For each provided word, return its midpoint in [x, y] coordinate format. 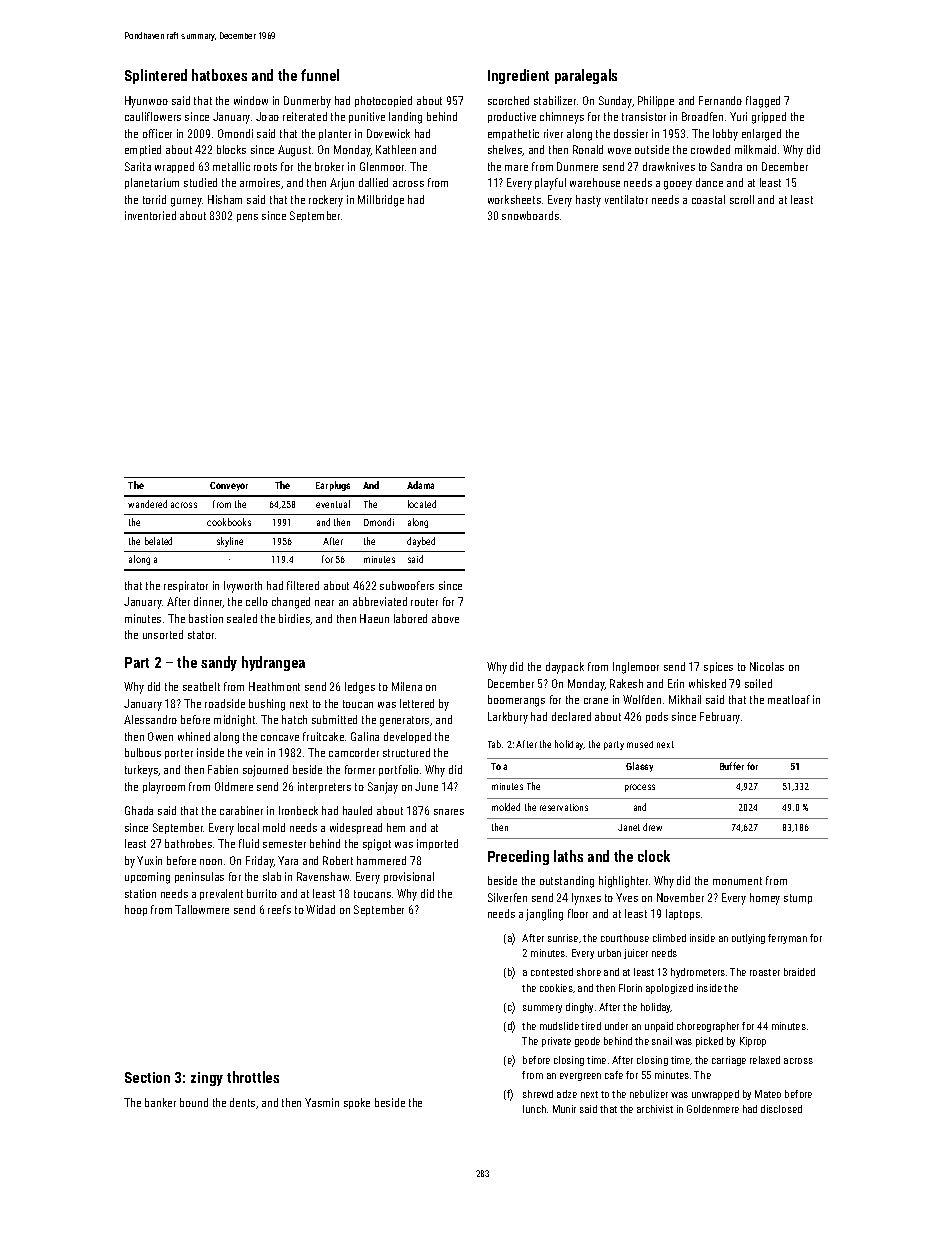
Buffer [732, 766]
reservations [564, 807]
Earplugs [333, 486]
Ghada [139, 810]
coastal [708, 199]
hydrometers [698, 973]
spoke [357, 1103]
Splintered [156, 76]
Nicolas [767, 666]
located [422, 504]
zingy [207, 1079]
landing [405, 118]
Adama [420, 485]
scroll [742, 199]
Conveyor [229, 486]
